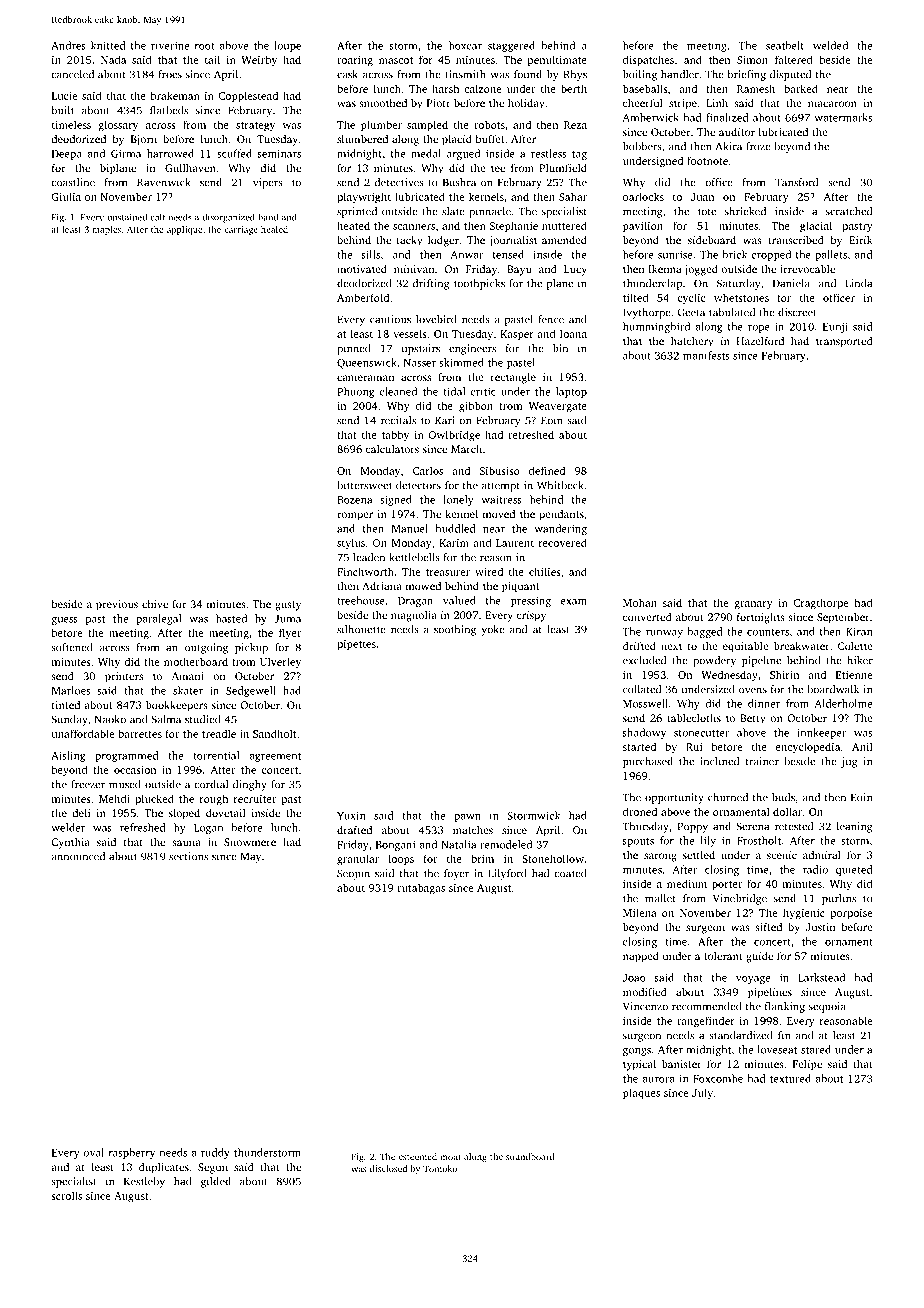 The height and width of the document is (1308, 924). Describe the element at coordinates (414, 616) in the document. I see `magnolia` at that location.
